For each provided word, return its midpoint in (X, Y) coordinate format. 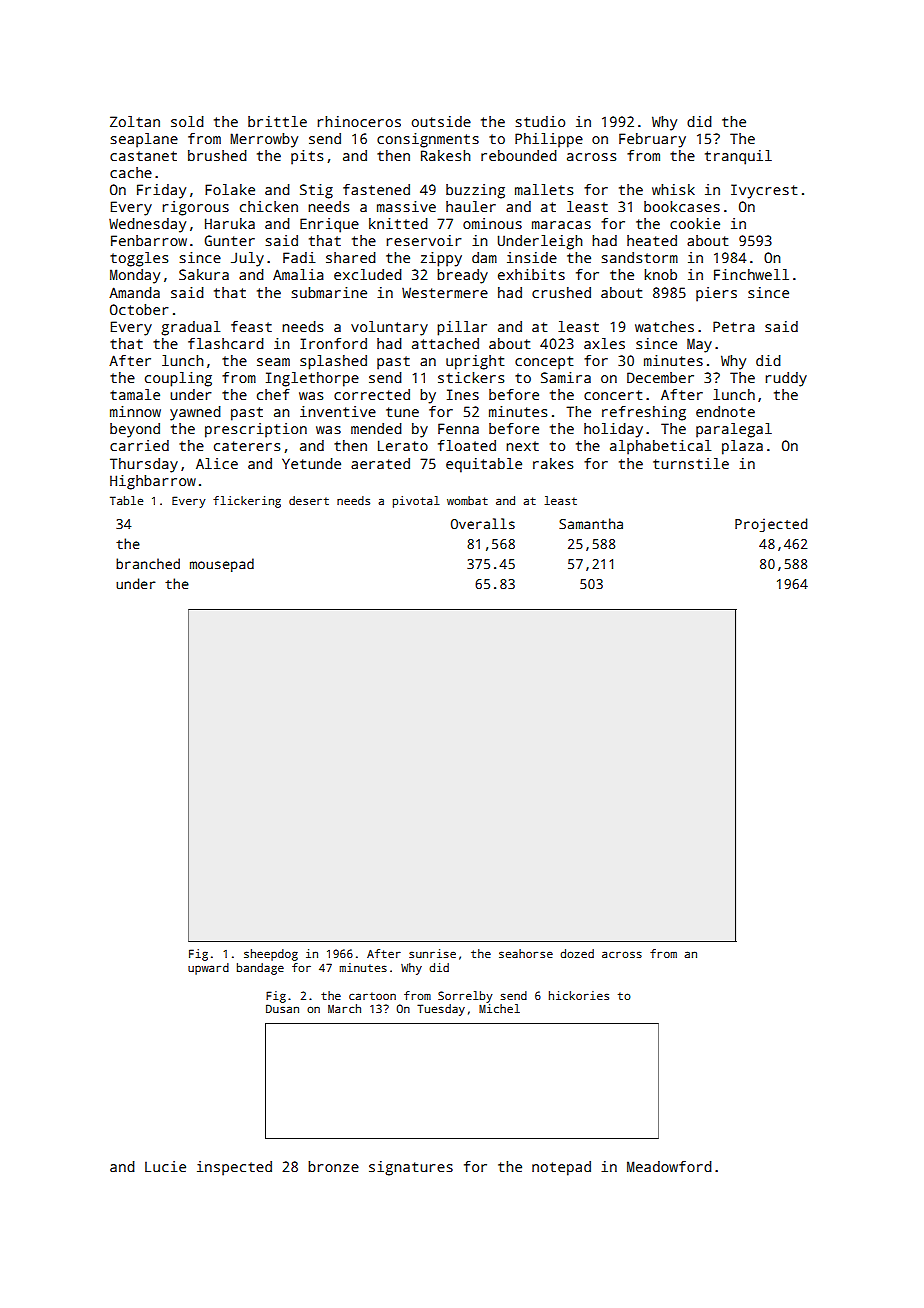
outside (441, 121)
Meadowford (669, 1166)
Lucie (165, 1166)
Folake (230, 189)
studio (540, 121)
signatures (411, 1168)
